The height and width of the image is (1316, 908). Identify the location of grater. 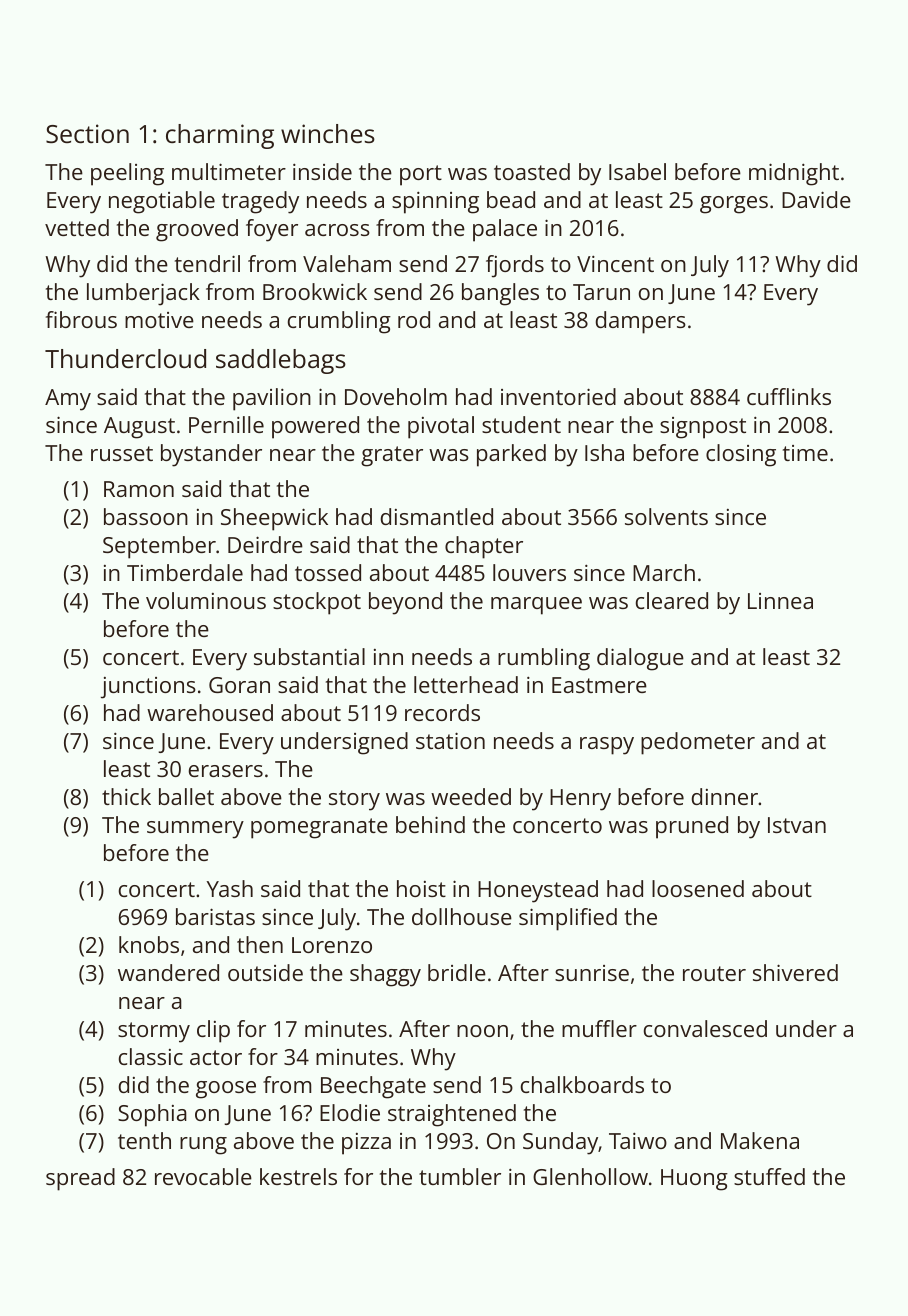
(392, 456).
